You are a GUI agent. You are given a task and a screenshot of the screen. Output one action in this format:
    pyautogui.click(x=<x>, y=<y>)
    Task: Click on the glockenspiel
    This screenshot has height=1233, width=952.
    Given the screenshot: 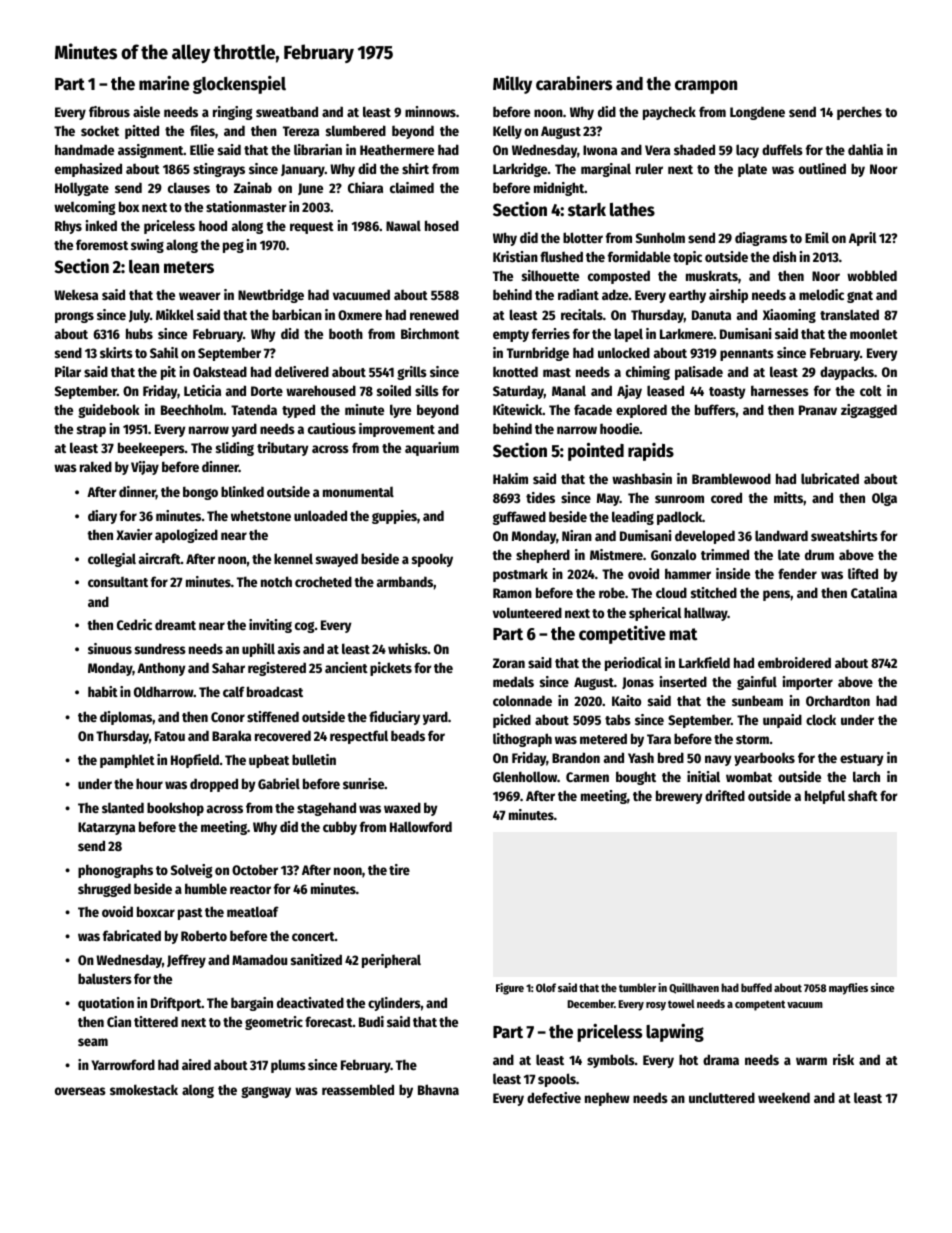 What is the action you would take?
    pyautogui.click(x=239, y=85)
